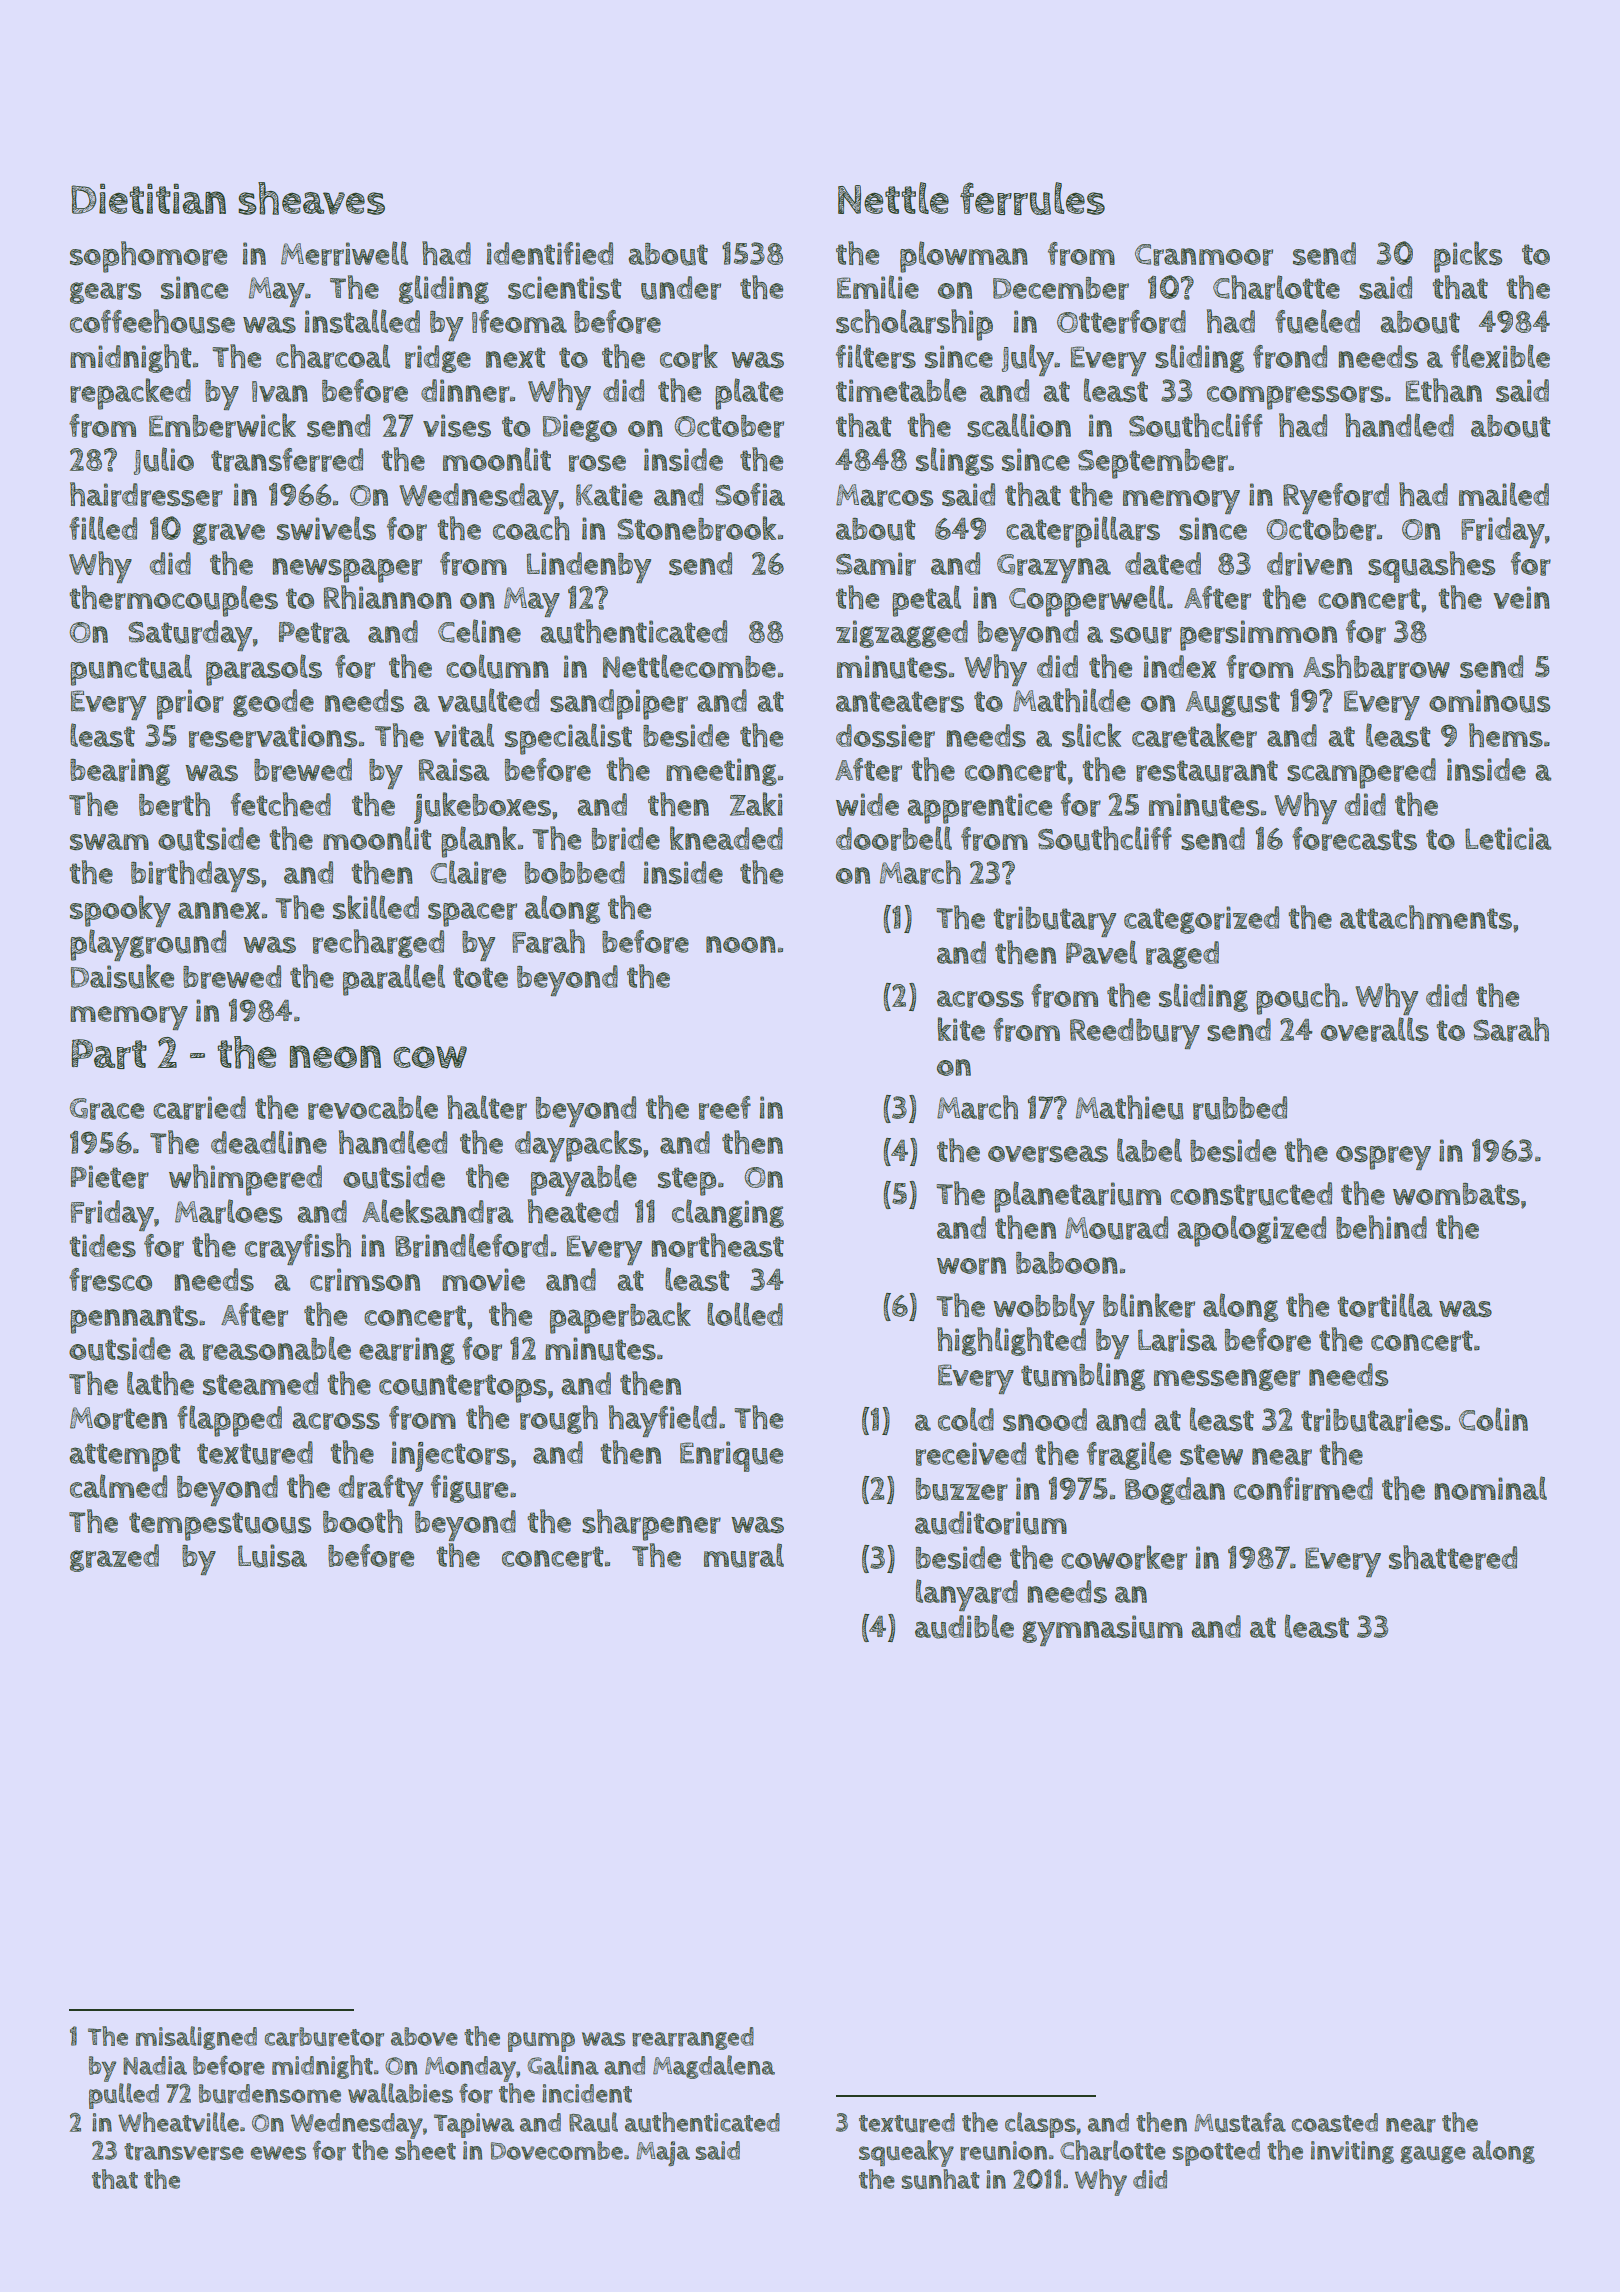 This document has width=1620, height=2292. I want to click on Sofia, so click(750, 494).
